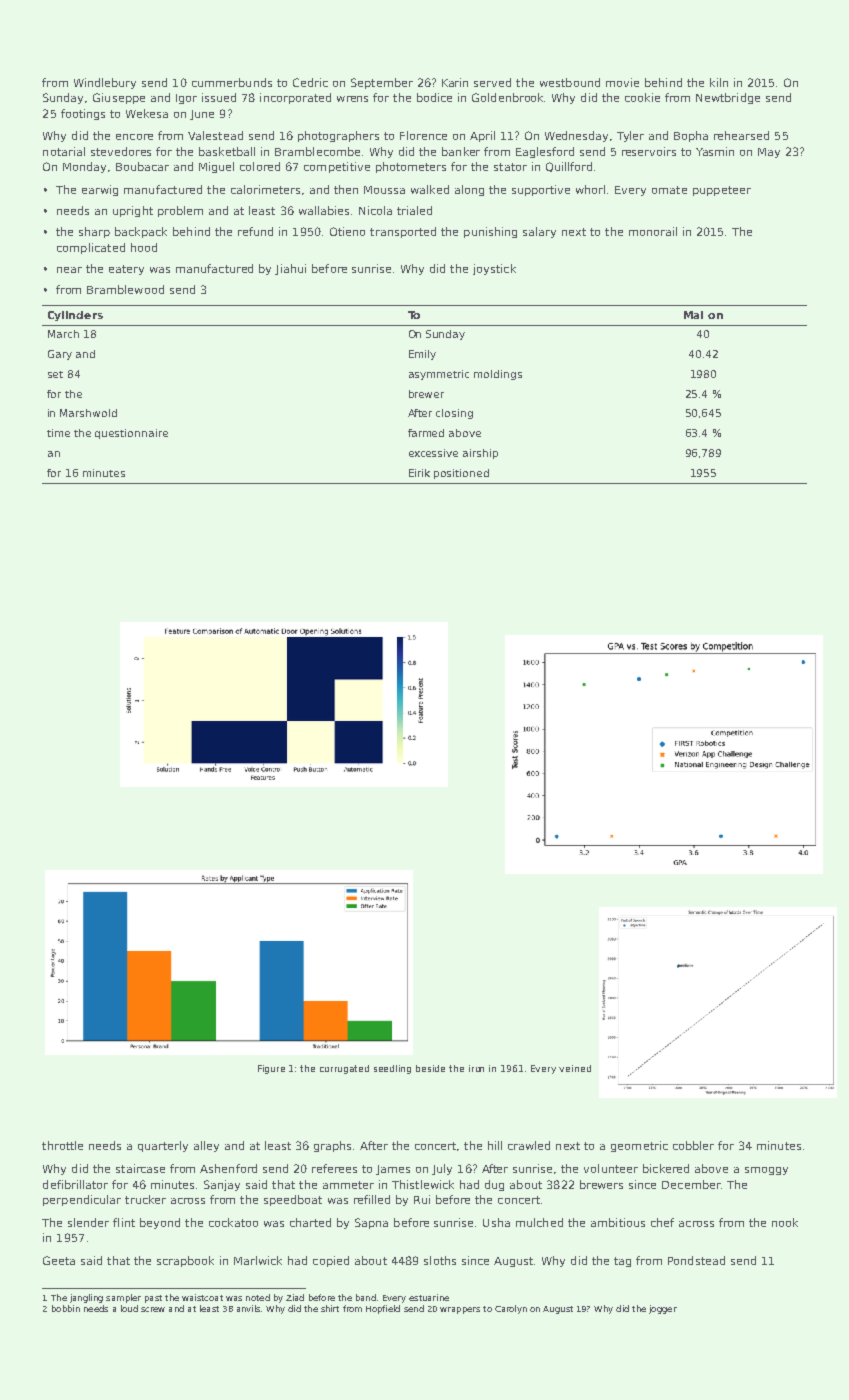 The height and width of the document is (1400, 849). Describe the element at coordinates (232, 82) in the document. I see `cummerbunds` at that location.
